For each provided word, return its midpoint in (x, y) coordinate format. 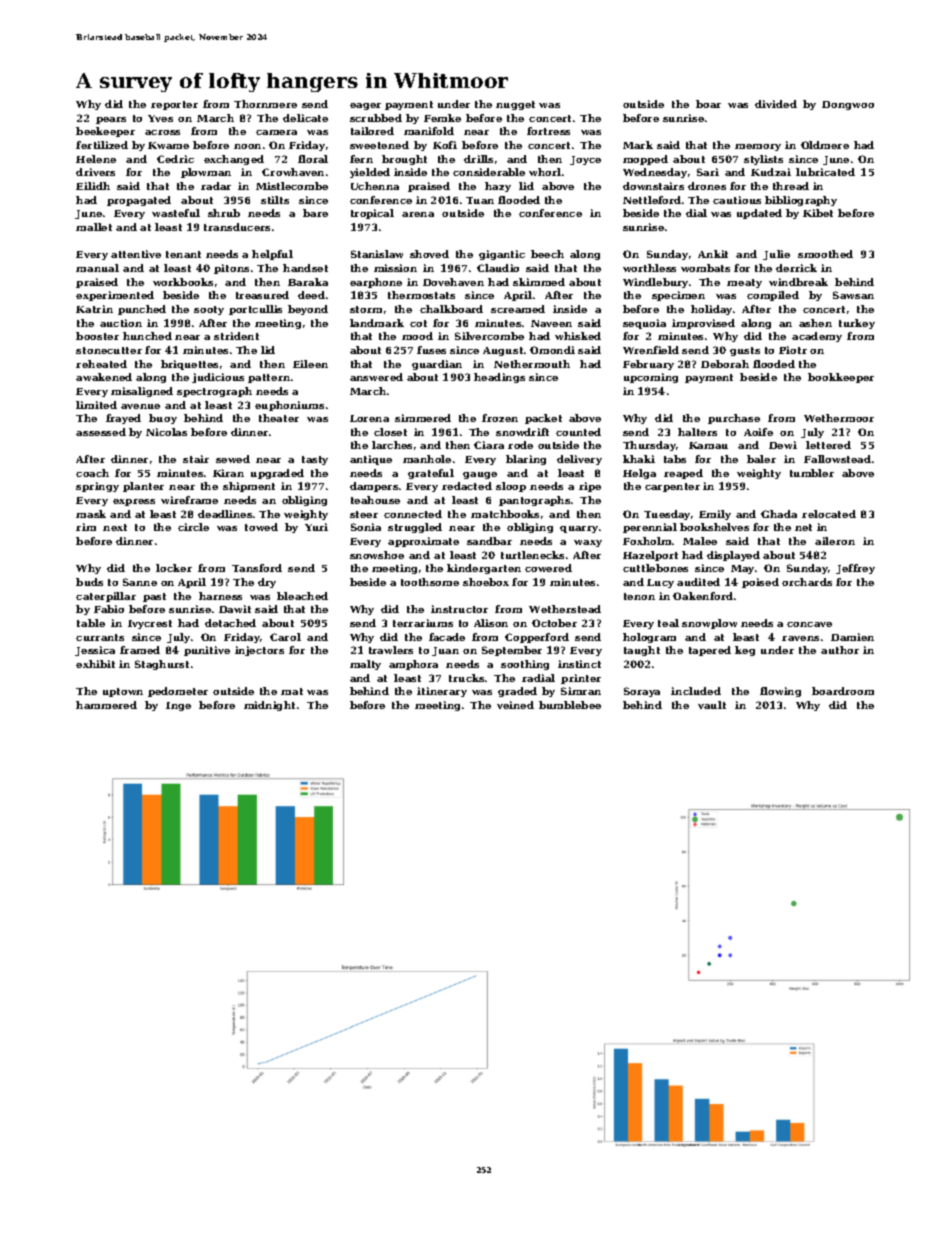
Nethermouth (532, 364)
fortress (548, 131)
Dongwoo (848, 105)
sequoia (644, 324)
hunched (147, 336)
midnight (269, 706)
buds (89, 582)
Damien (852, 637)
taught (642, 651)
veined (515, 705)
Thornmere (265, 104)
